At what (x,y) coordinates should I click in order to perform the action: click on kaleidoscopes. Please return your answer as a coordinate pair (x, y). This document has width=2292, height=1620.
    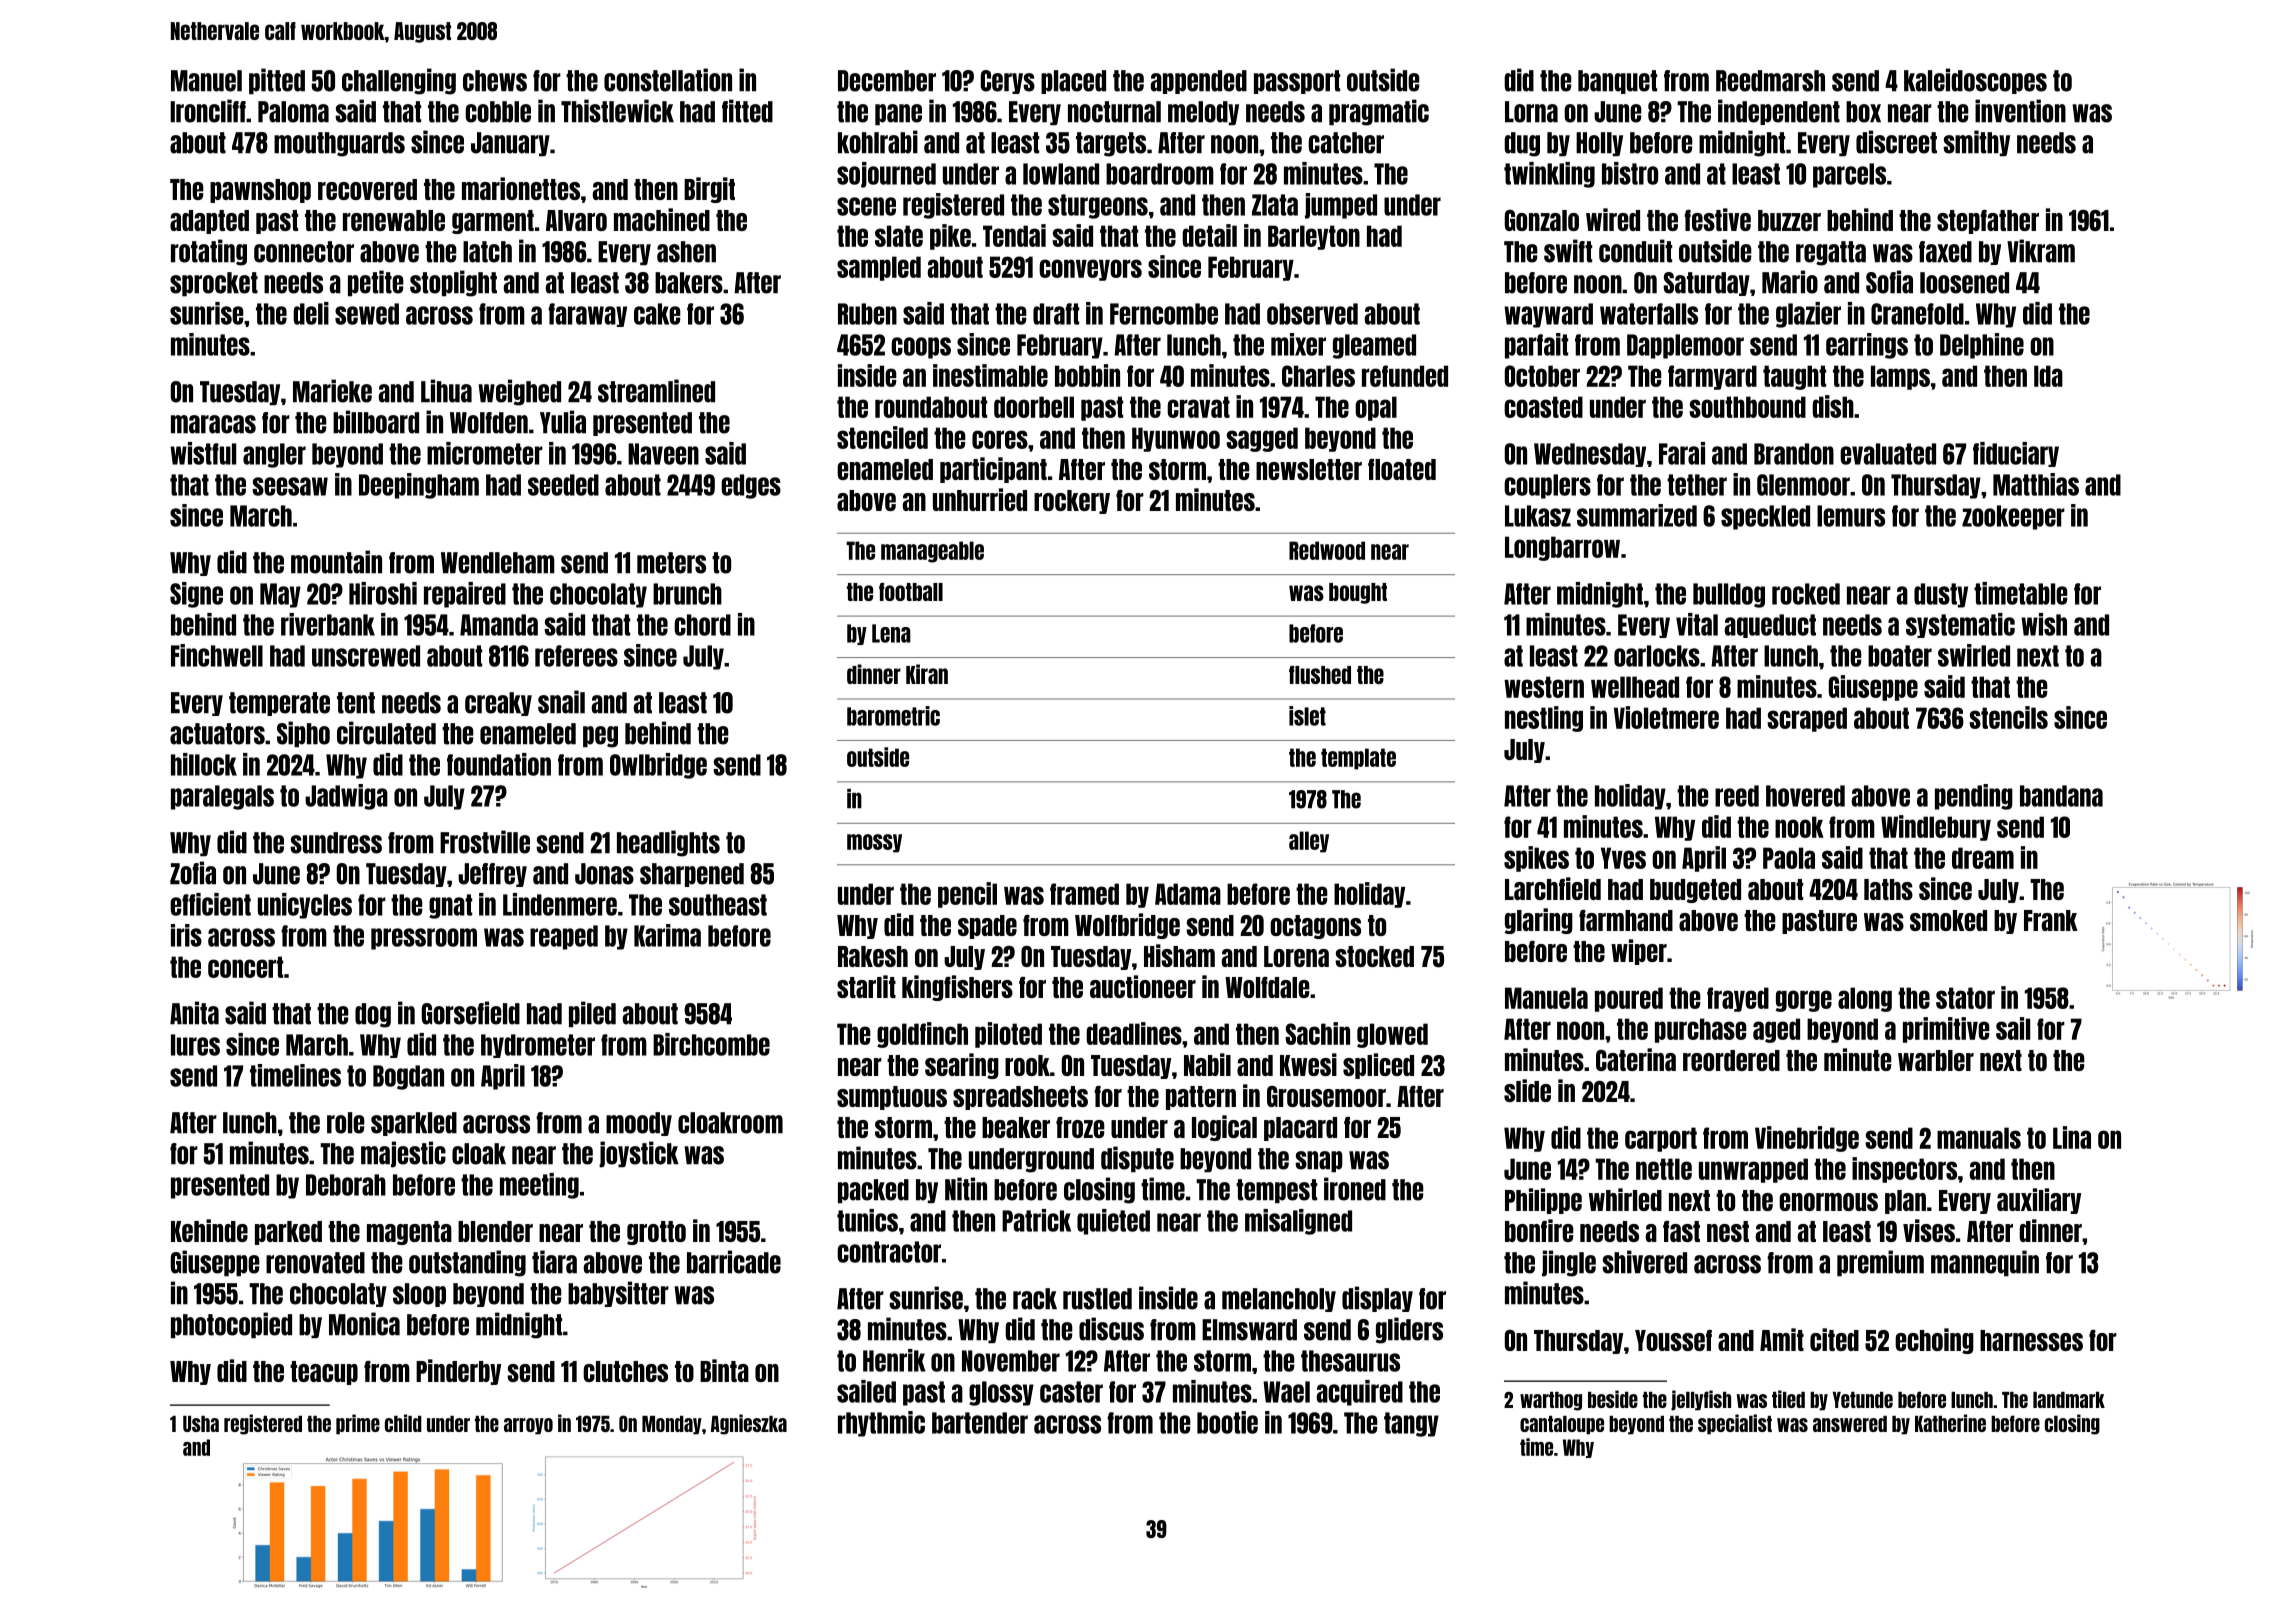
    Looking at the image, I should click on (1975, 81).
